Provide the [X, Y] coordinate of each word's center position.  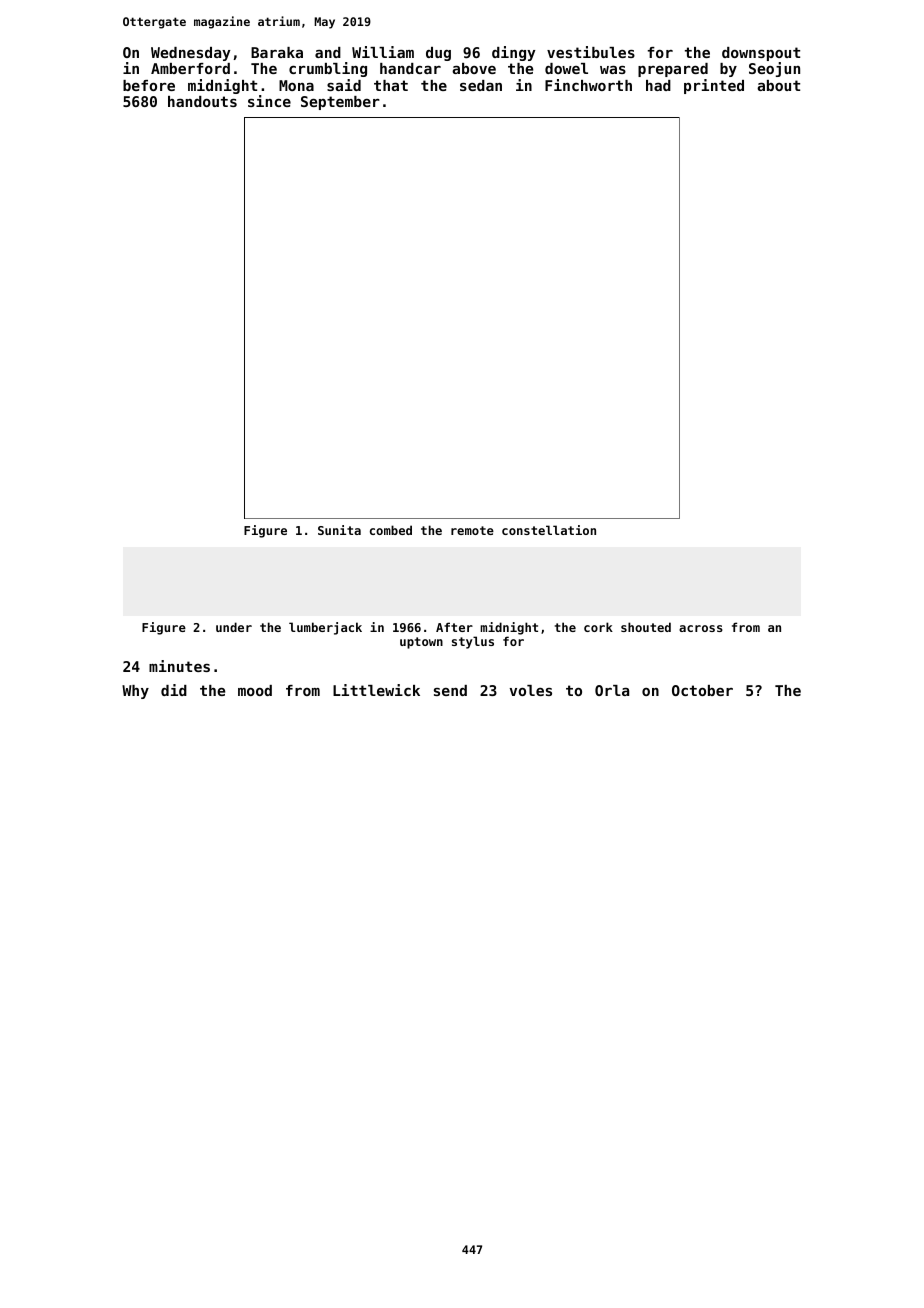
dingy [514, 53]
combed [391, 530]
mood [255, 690]
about [778, 85]
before [149, 85]
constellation [549, 530]
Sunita [339, 530]
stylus [473, 642]
